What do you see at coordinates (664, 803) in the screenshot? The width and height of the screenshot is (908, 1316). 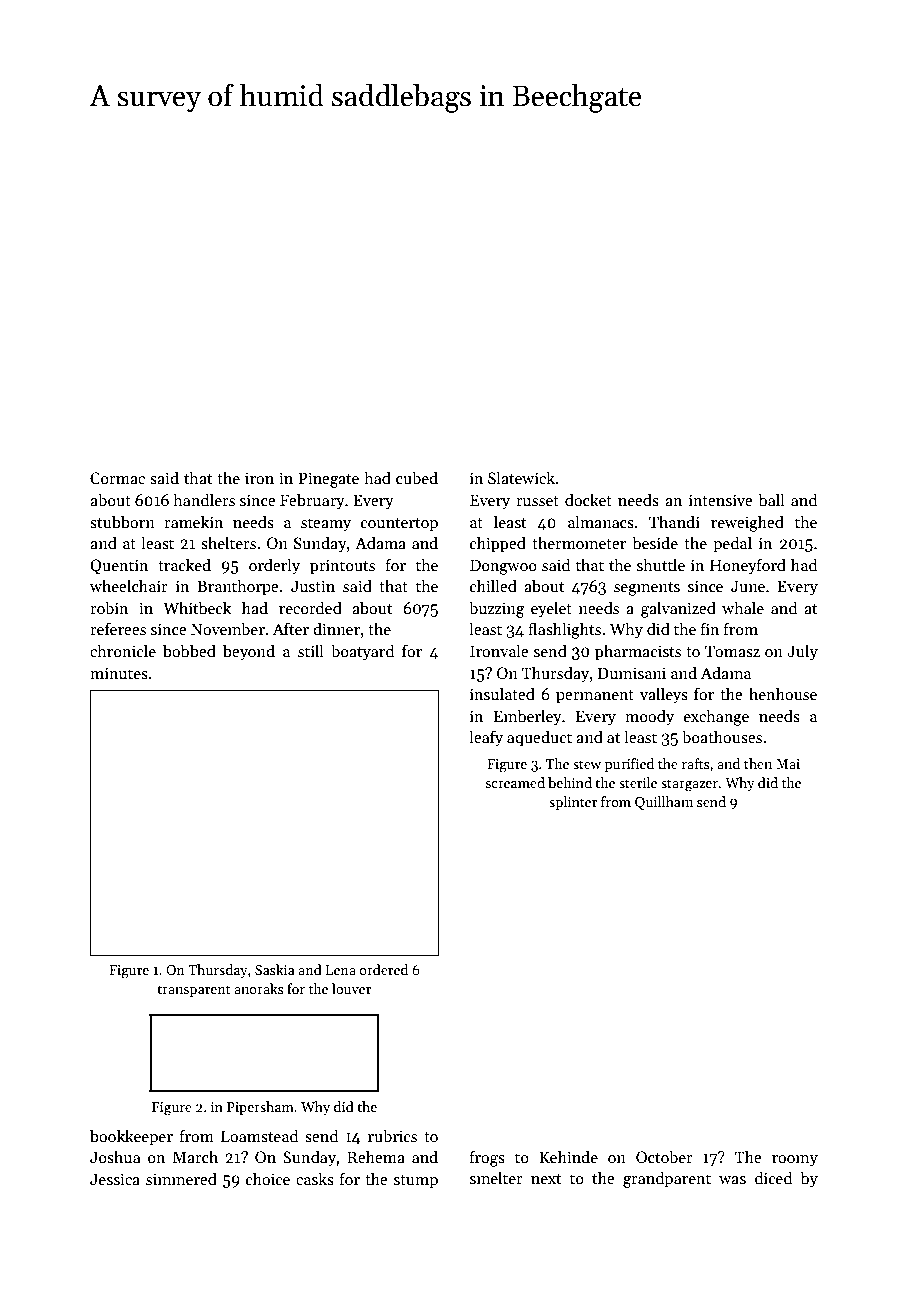 I see `Quillham` at bounding box center [664, 803].
